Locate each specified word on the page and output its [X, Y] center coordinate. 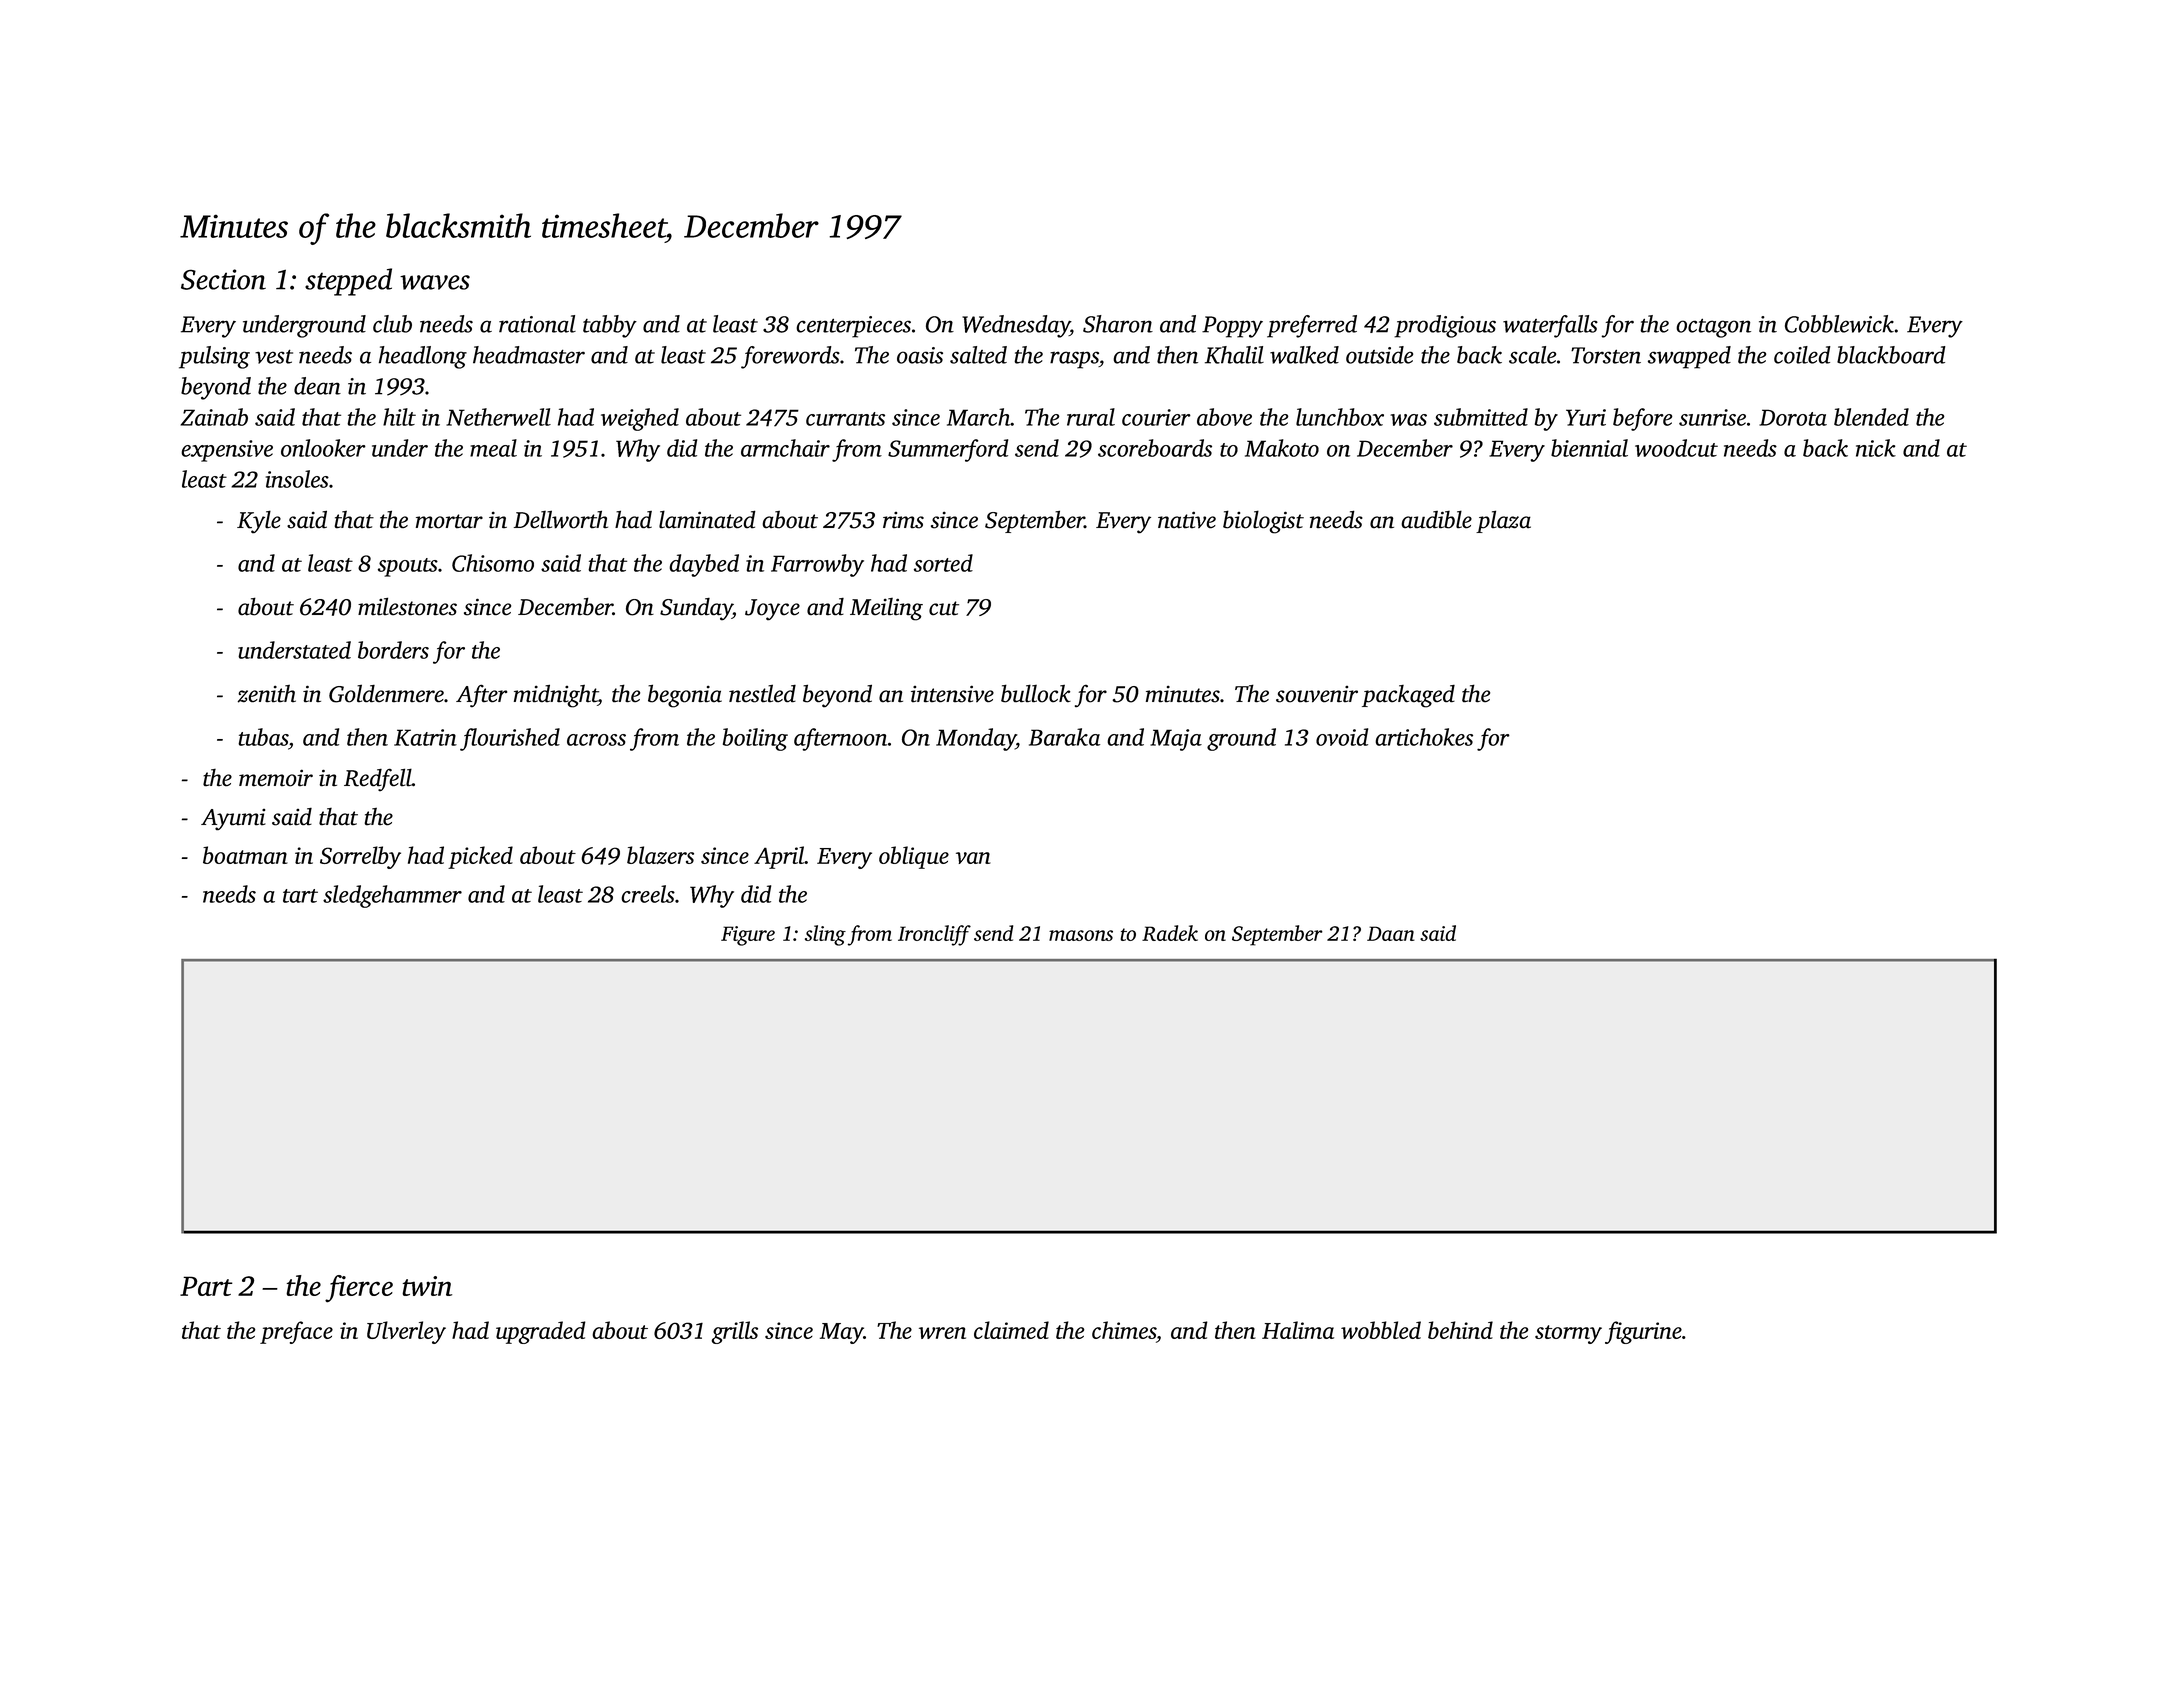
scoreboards [1155, 448]
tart [300, 896]
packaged [1408, 696]
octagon [1713, 328]
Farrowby [817, 565]
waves [435, 282]
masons [1081, 935]
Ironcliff [934, 935]
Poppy [1232, 327]
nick [1876, 448]
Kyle [259, 522]
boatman [245, 855]
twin [427, 1286]
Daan [1391, 933]
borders [393, 650]
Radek [1170, 933]
